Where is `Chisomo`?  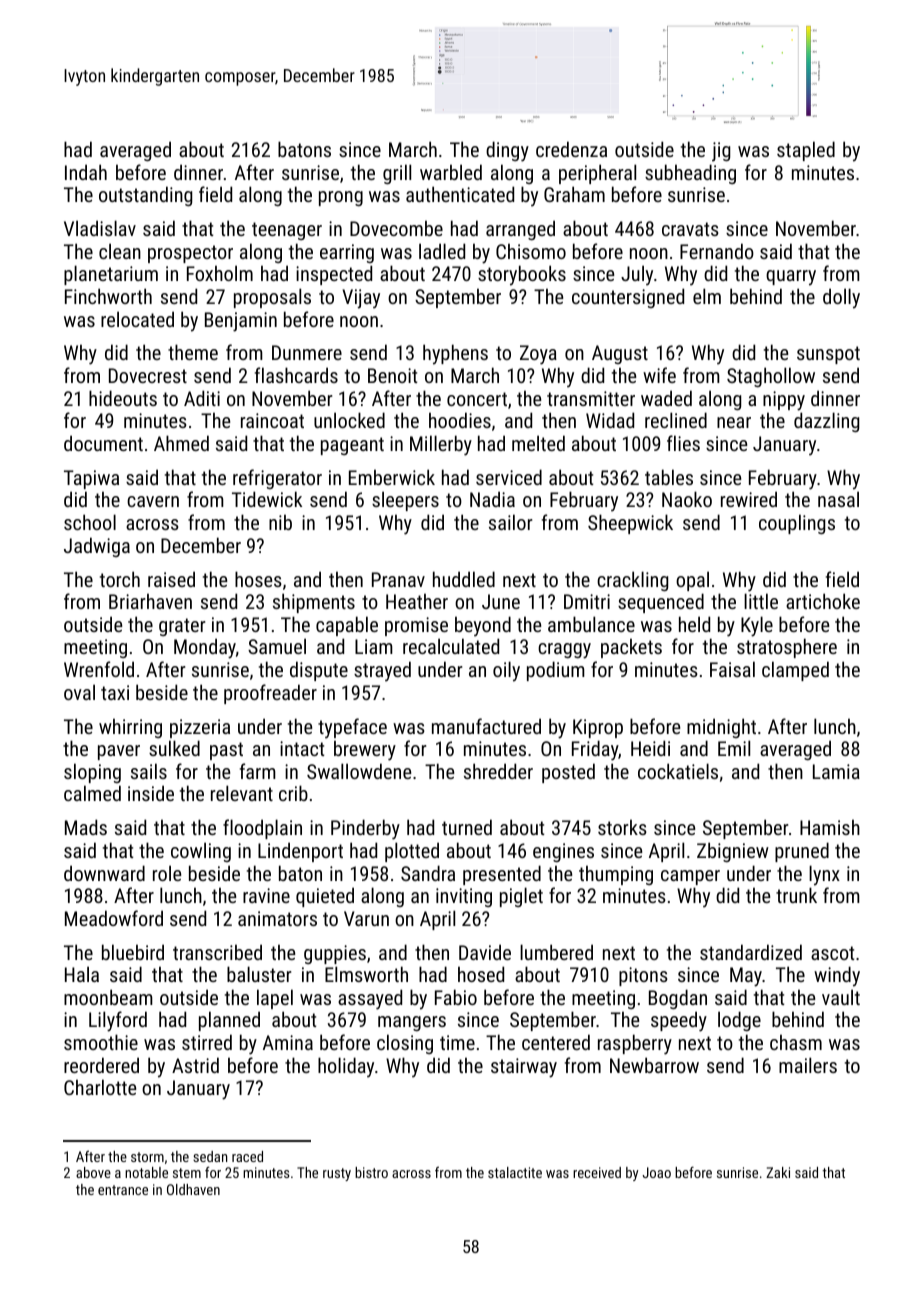 Chisomo is located at coordinates (531, 251).
